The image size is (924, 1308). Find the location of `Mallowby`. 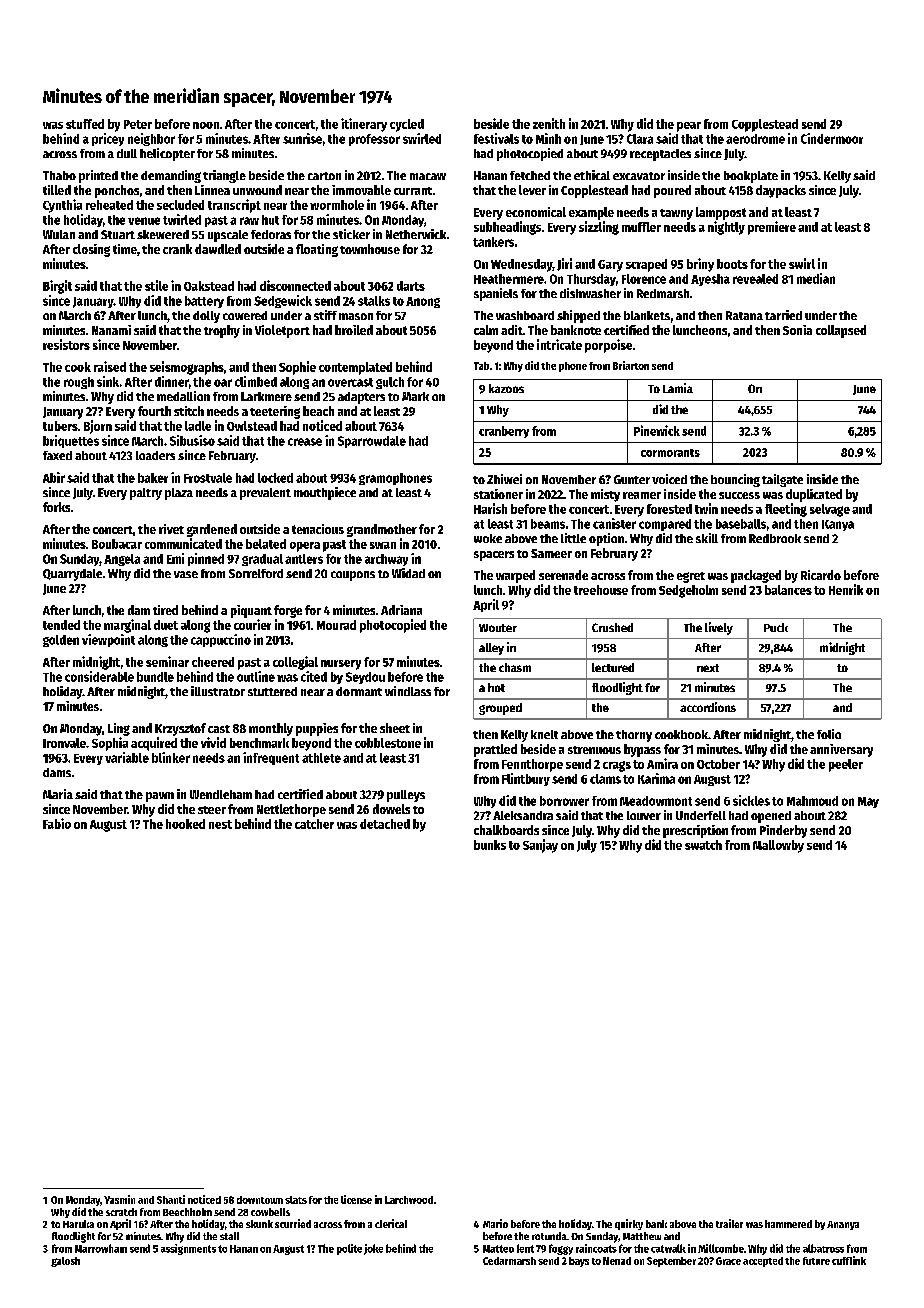

Mallowby is located at coordinates (778, 846).
